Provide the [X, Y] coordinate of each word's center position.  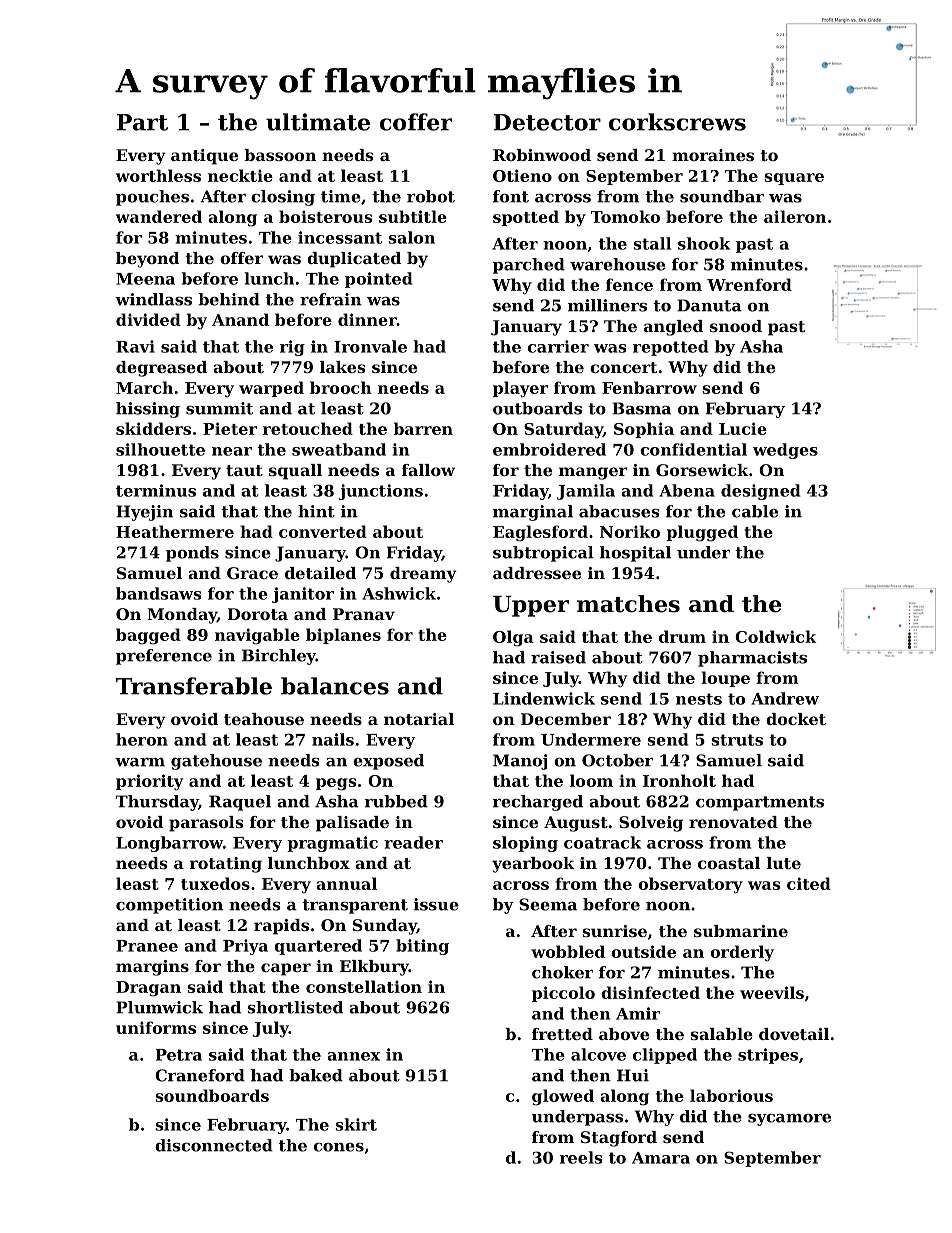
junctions [381, 492]
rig [292, 348]
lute [784, 863]
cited [809, 883]
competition [169, 906]
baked [316, 1075]
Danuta [709, 305]
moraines [713, 155]
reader [413, 842]
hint [316, 511]
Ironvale [370, 346]
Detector [547, 122]
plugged [702, 533]
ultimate [318, 122]
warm [140, 762]
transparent [355, 906]
